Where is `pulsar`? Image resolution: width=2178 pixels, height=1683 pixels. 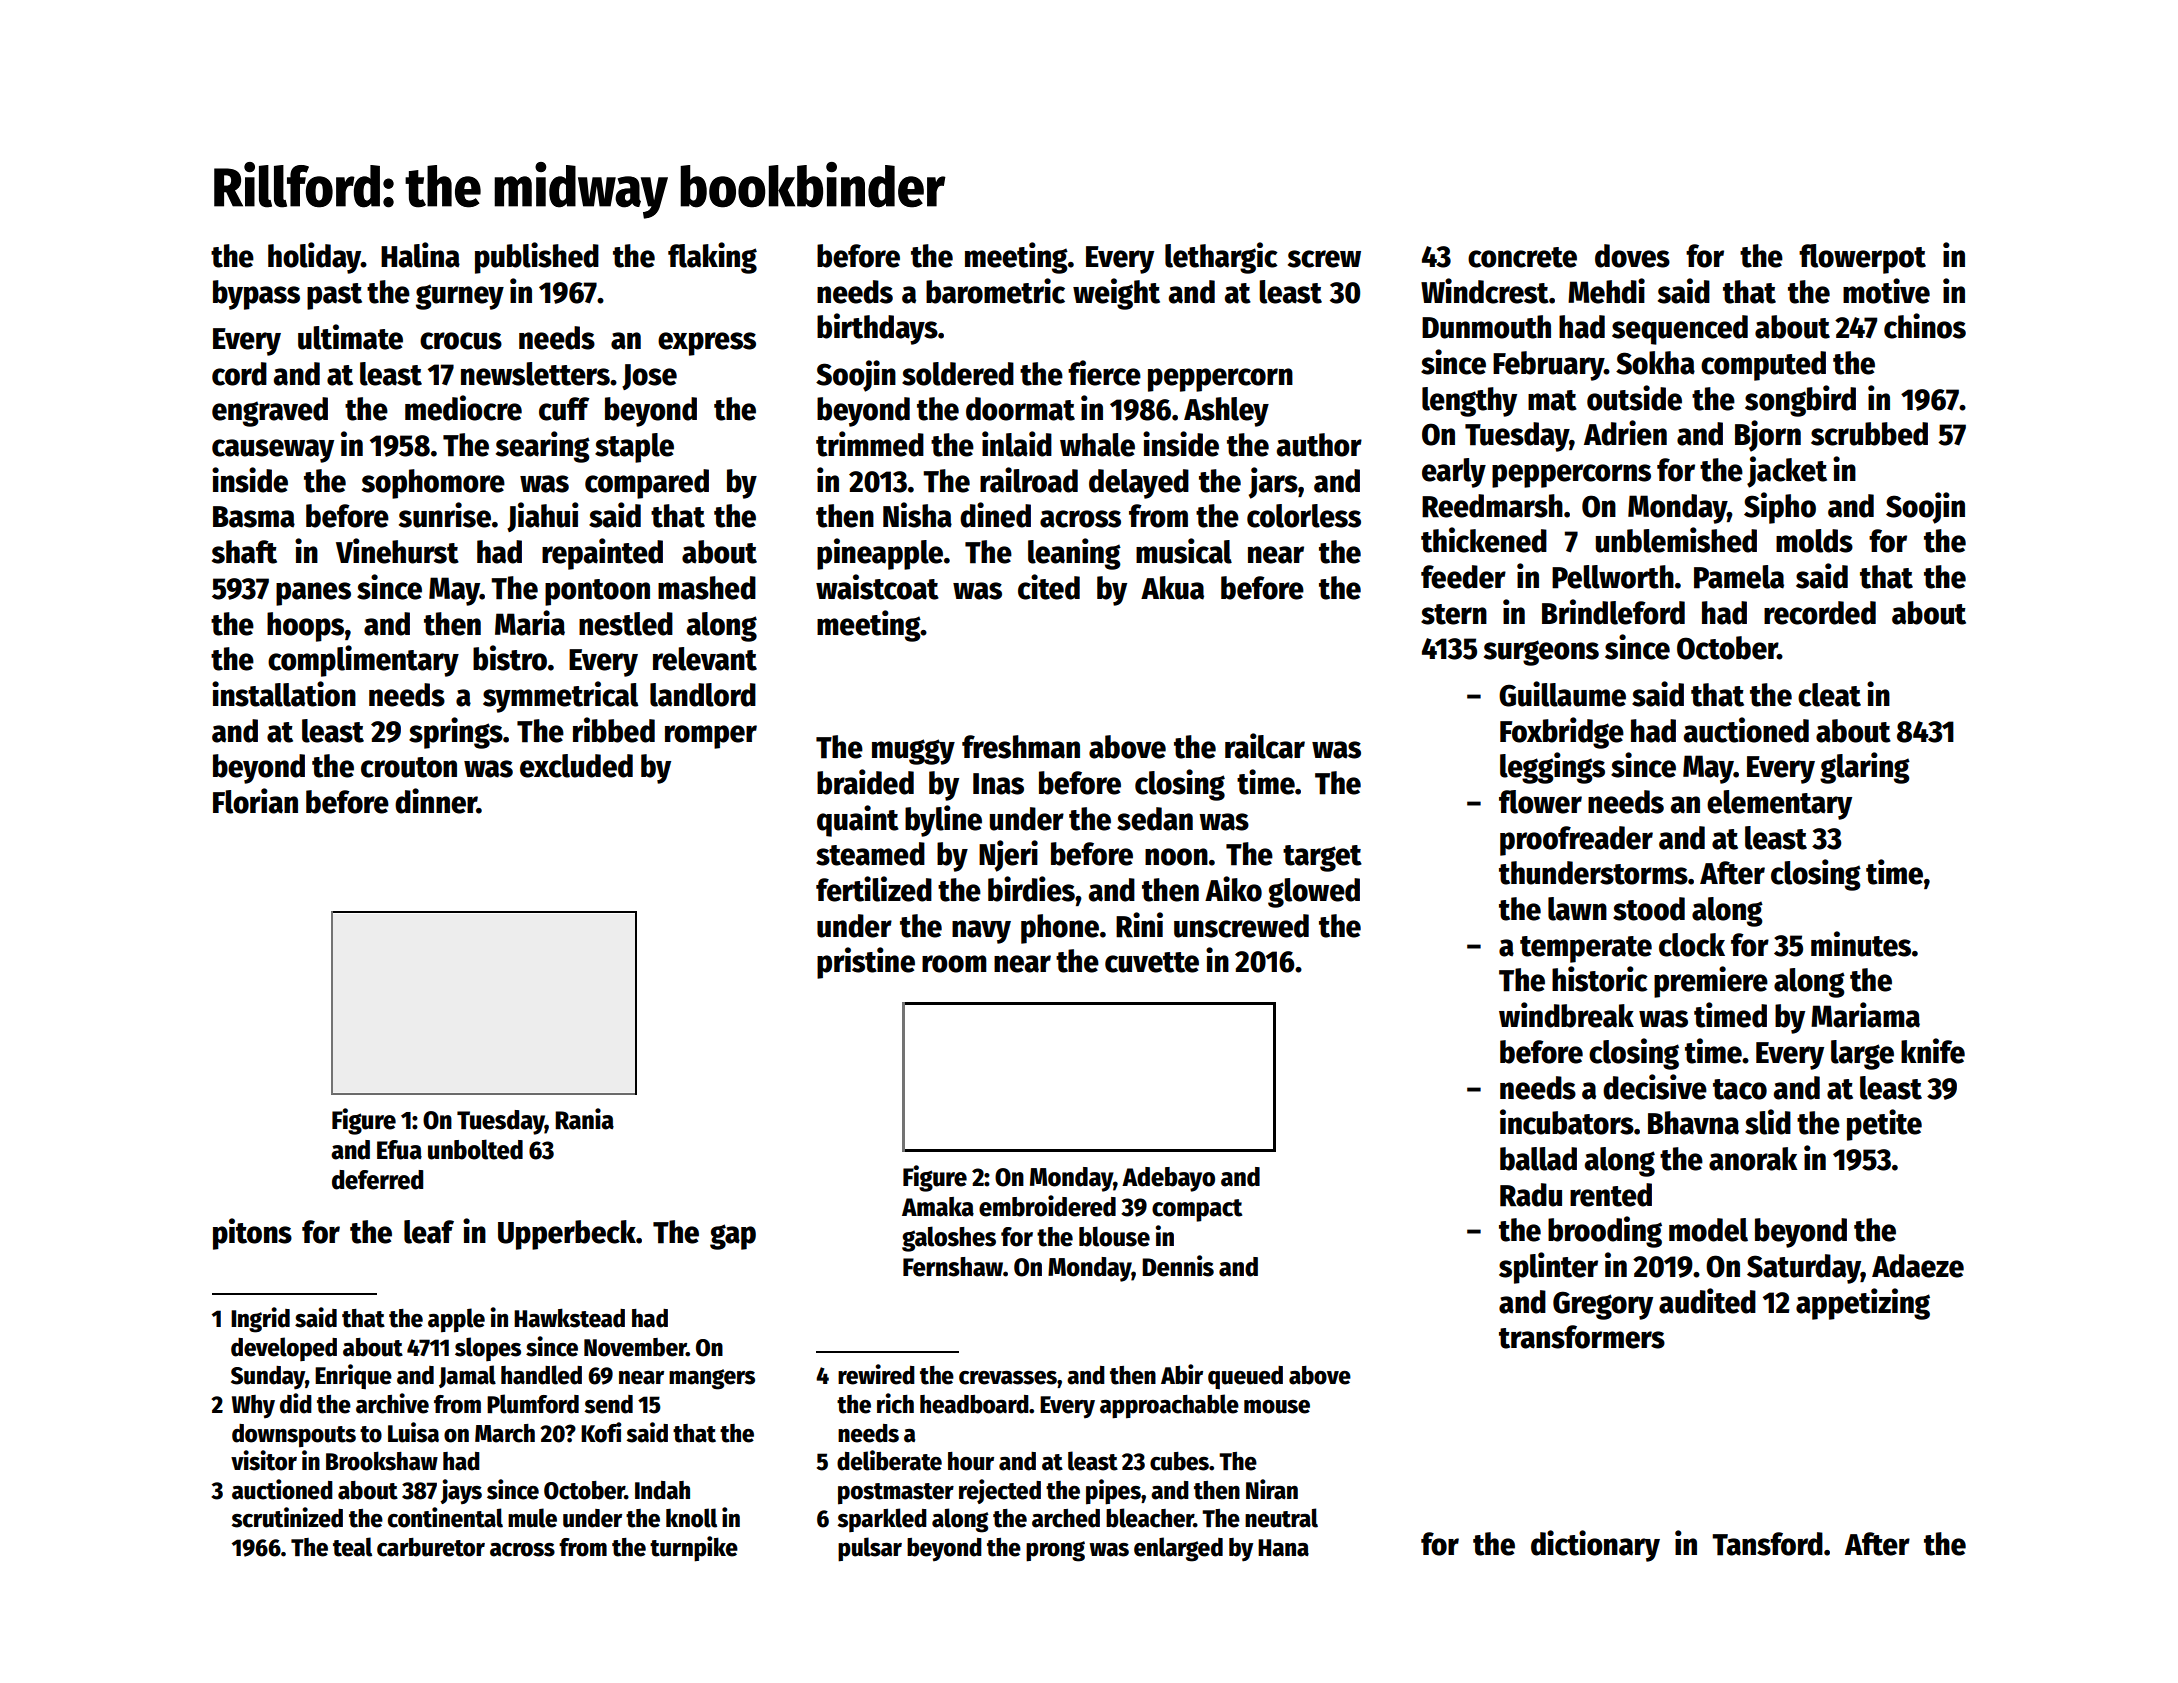 pulsar is located at coordinates (870, 1549).
